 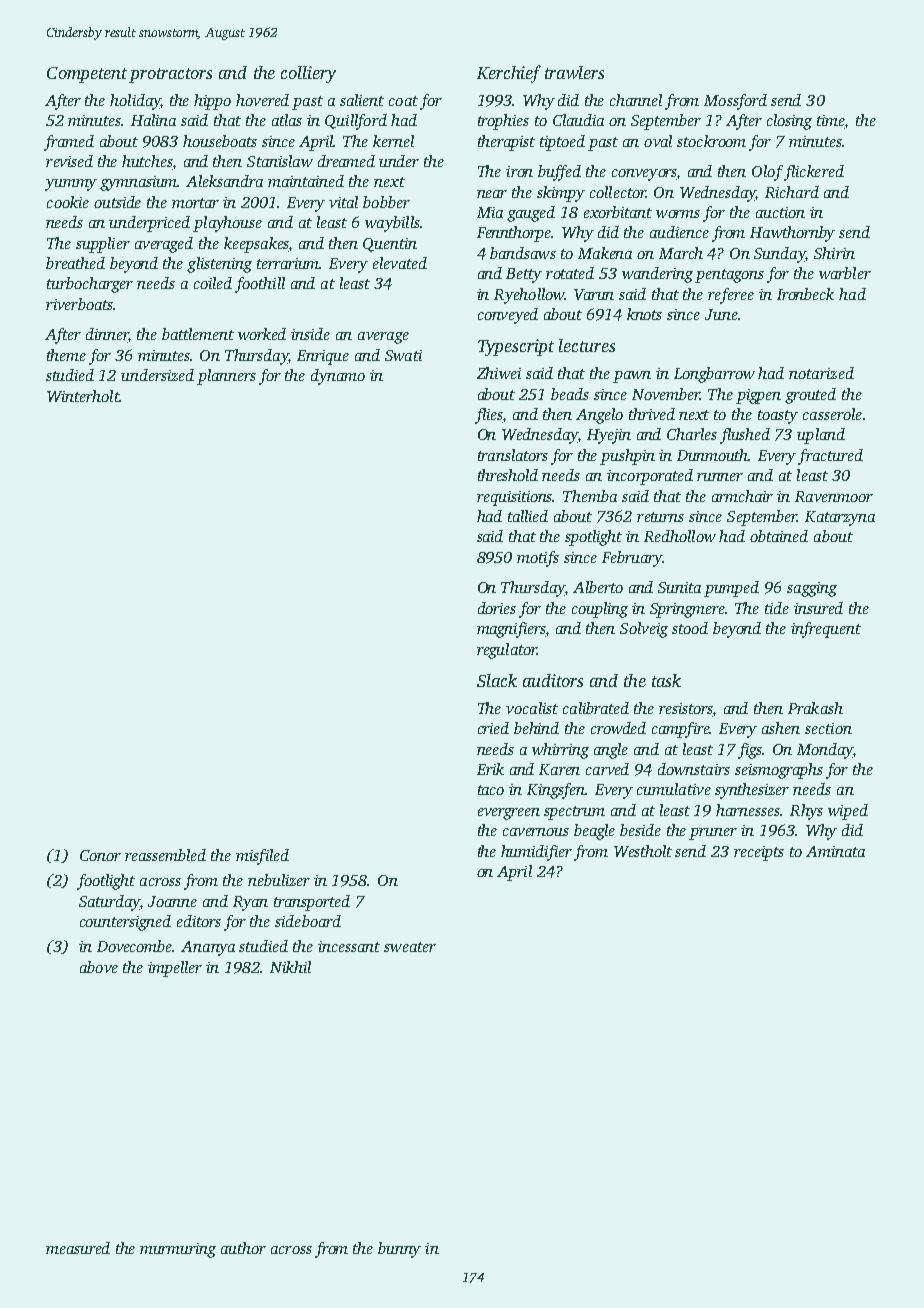 I want to click on colliery, so click(x=308, y=74).
